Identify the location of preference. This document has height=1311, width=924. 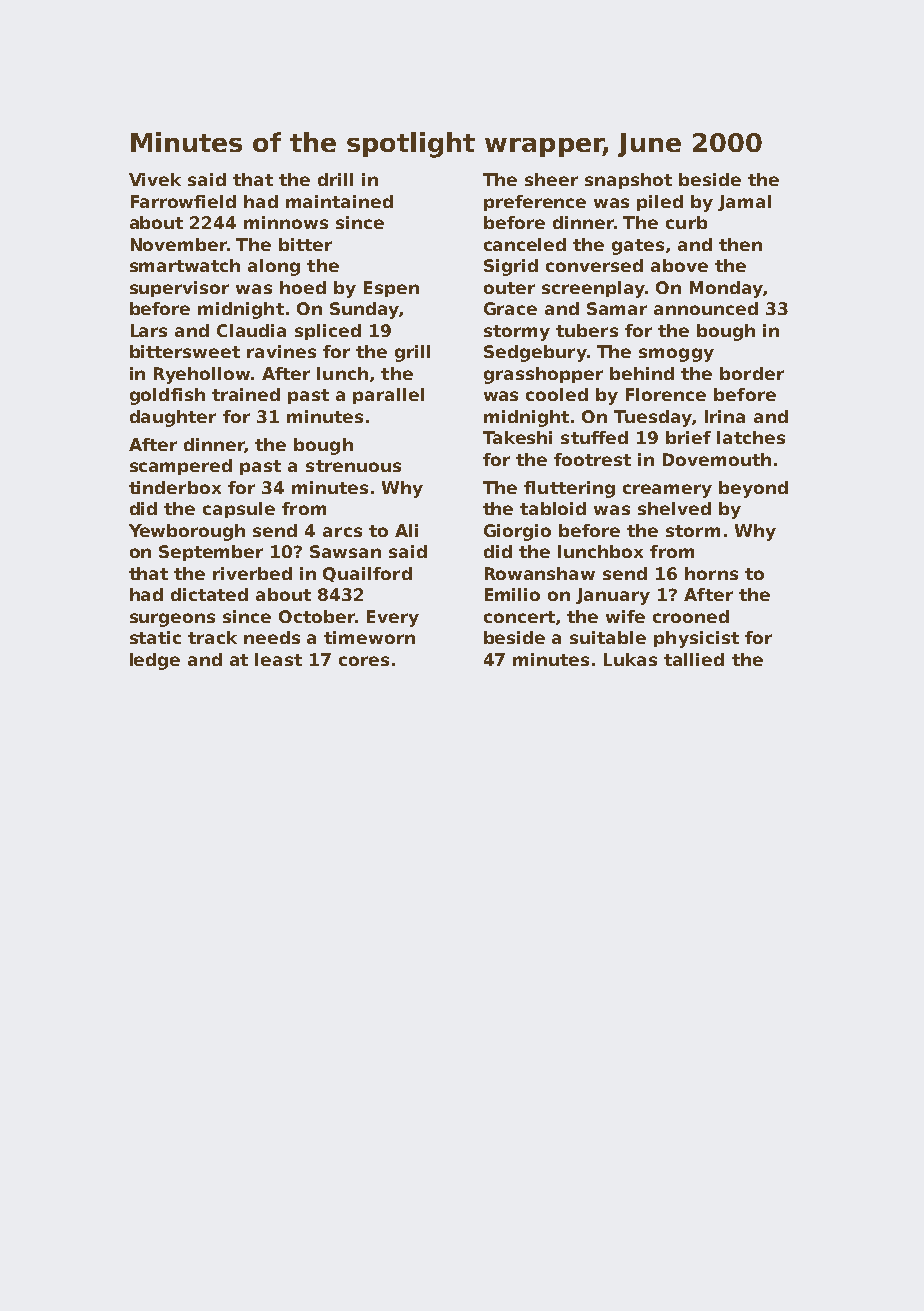
(535, 203).
